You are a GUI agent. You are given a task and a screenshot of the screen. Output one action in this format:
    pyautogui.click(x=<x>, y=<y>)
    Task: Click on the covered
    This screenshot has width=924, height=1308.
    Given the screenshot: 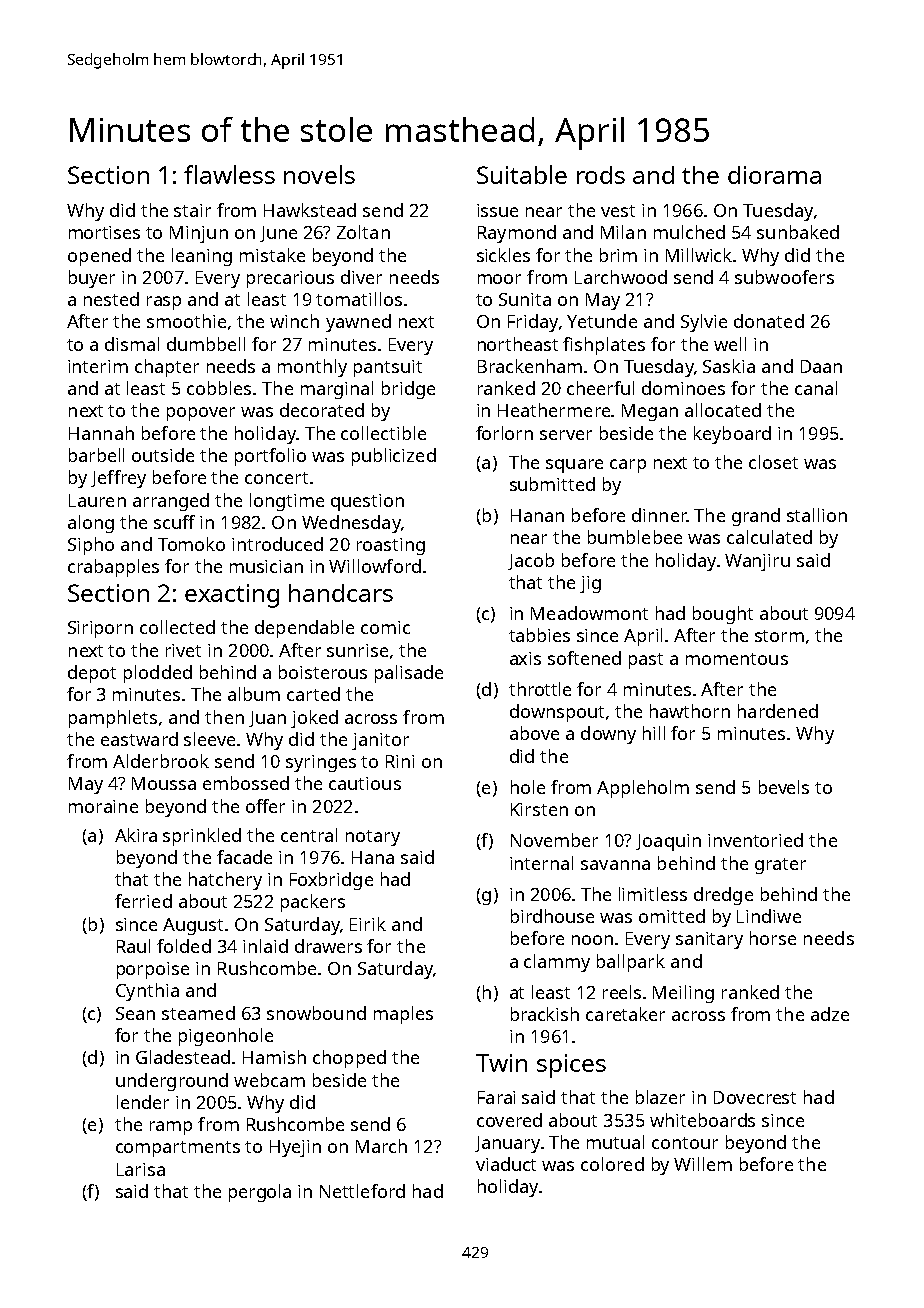 What is the action you would take?
    pyautogui.click(x=509, y=1120)
